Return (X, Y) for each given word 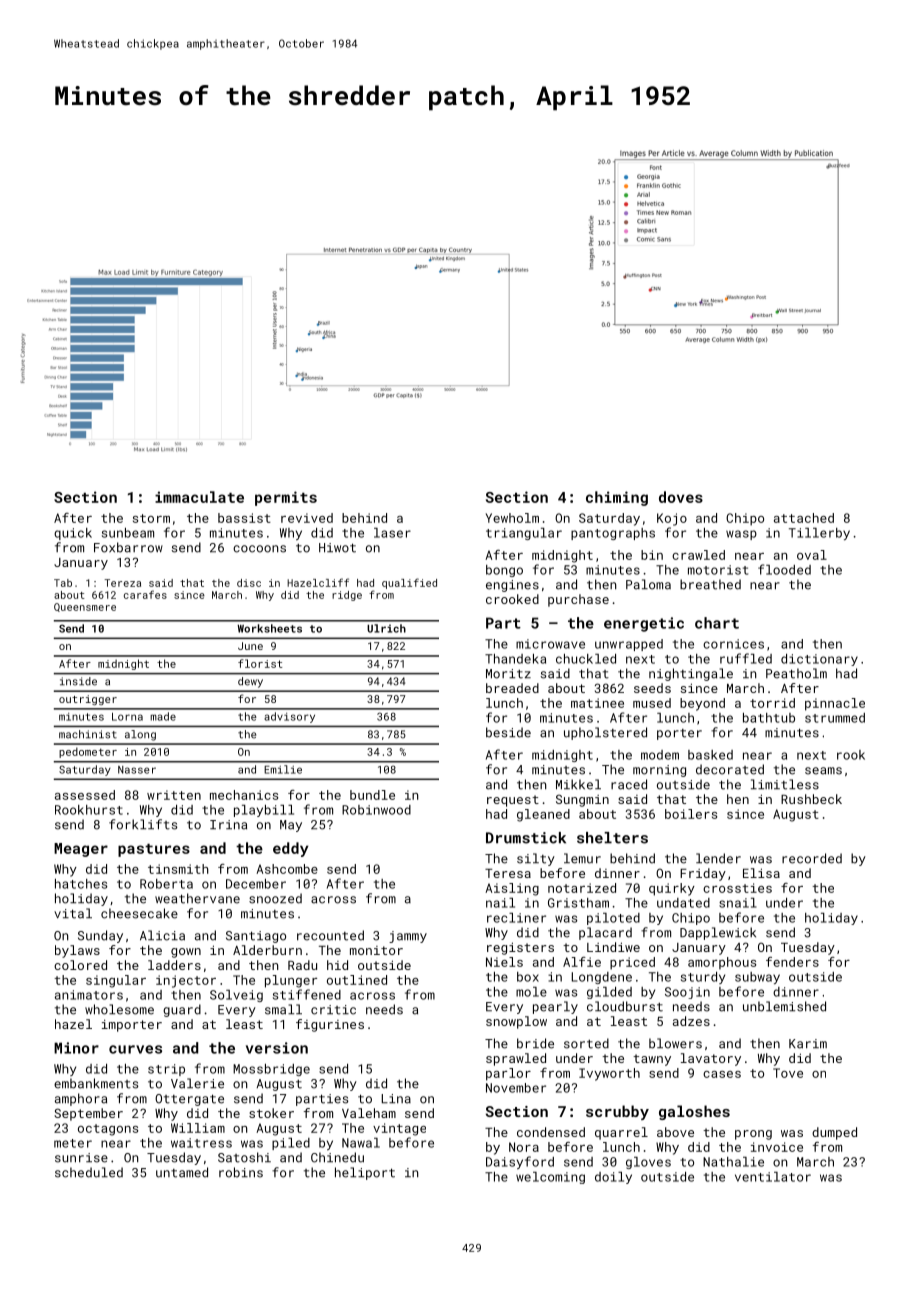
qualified (409, 583)
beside (508, 732)
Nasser (137, 770)
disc (249, 583)
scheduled (89, 1172)
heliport (365, 1173)
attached (804, 518)
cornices (733, 644)
